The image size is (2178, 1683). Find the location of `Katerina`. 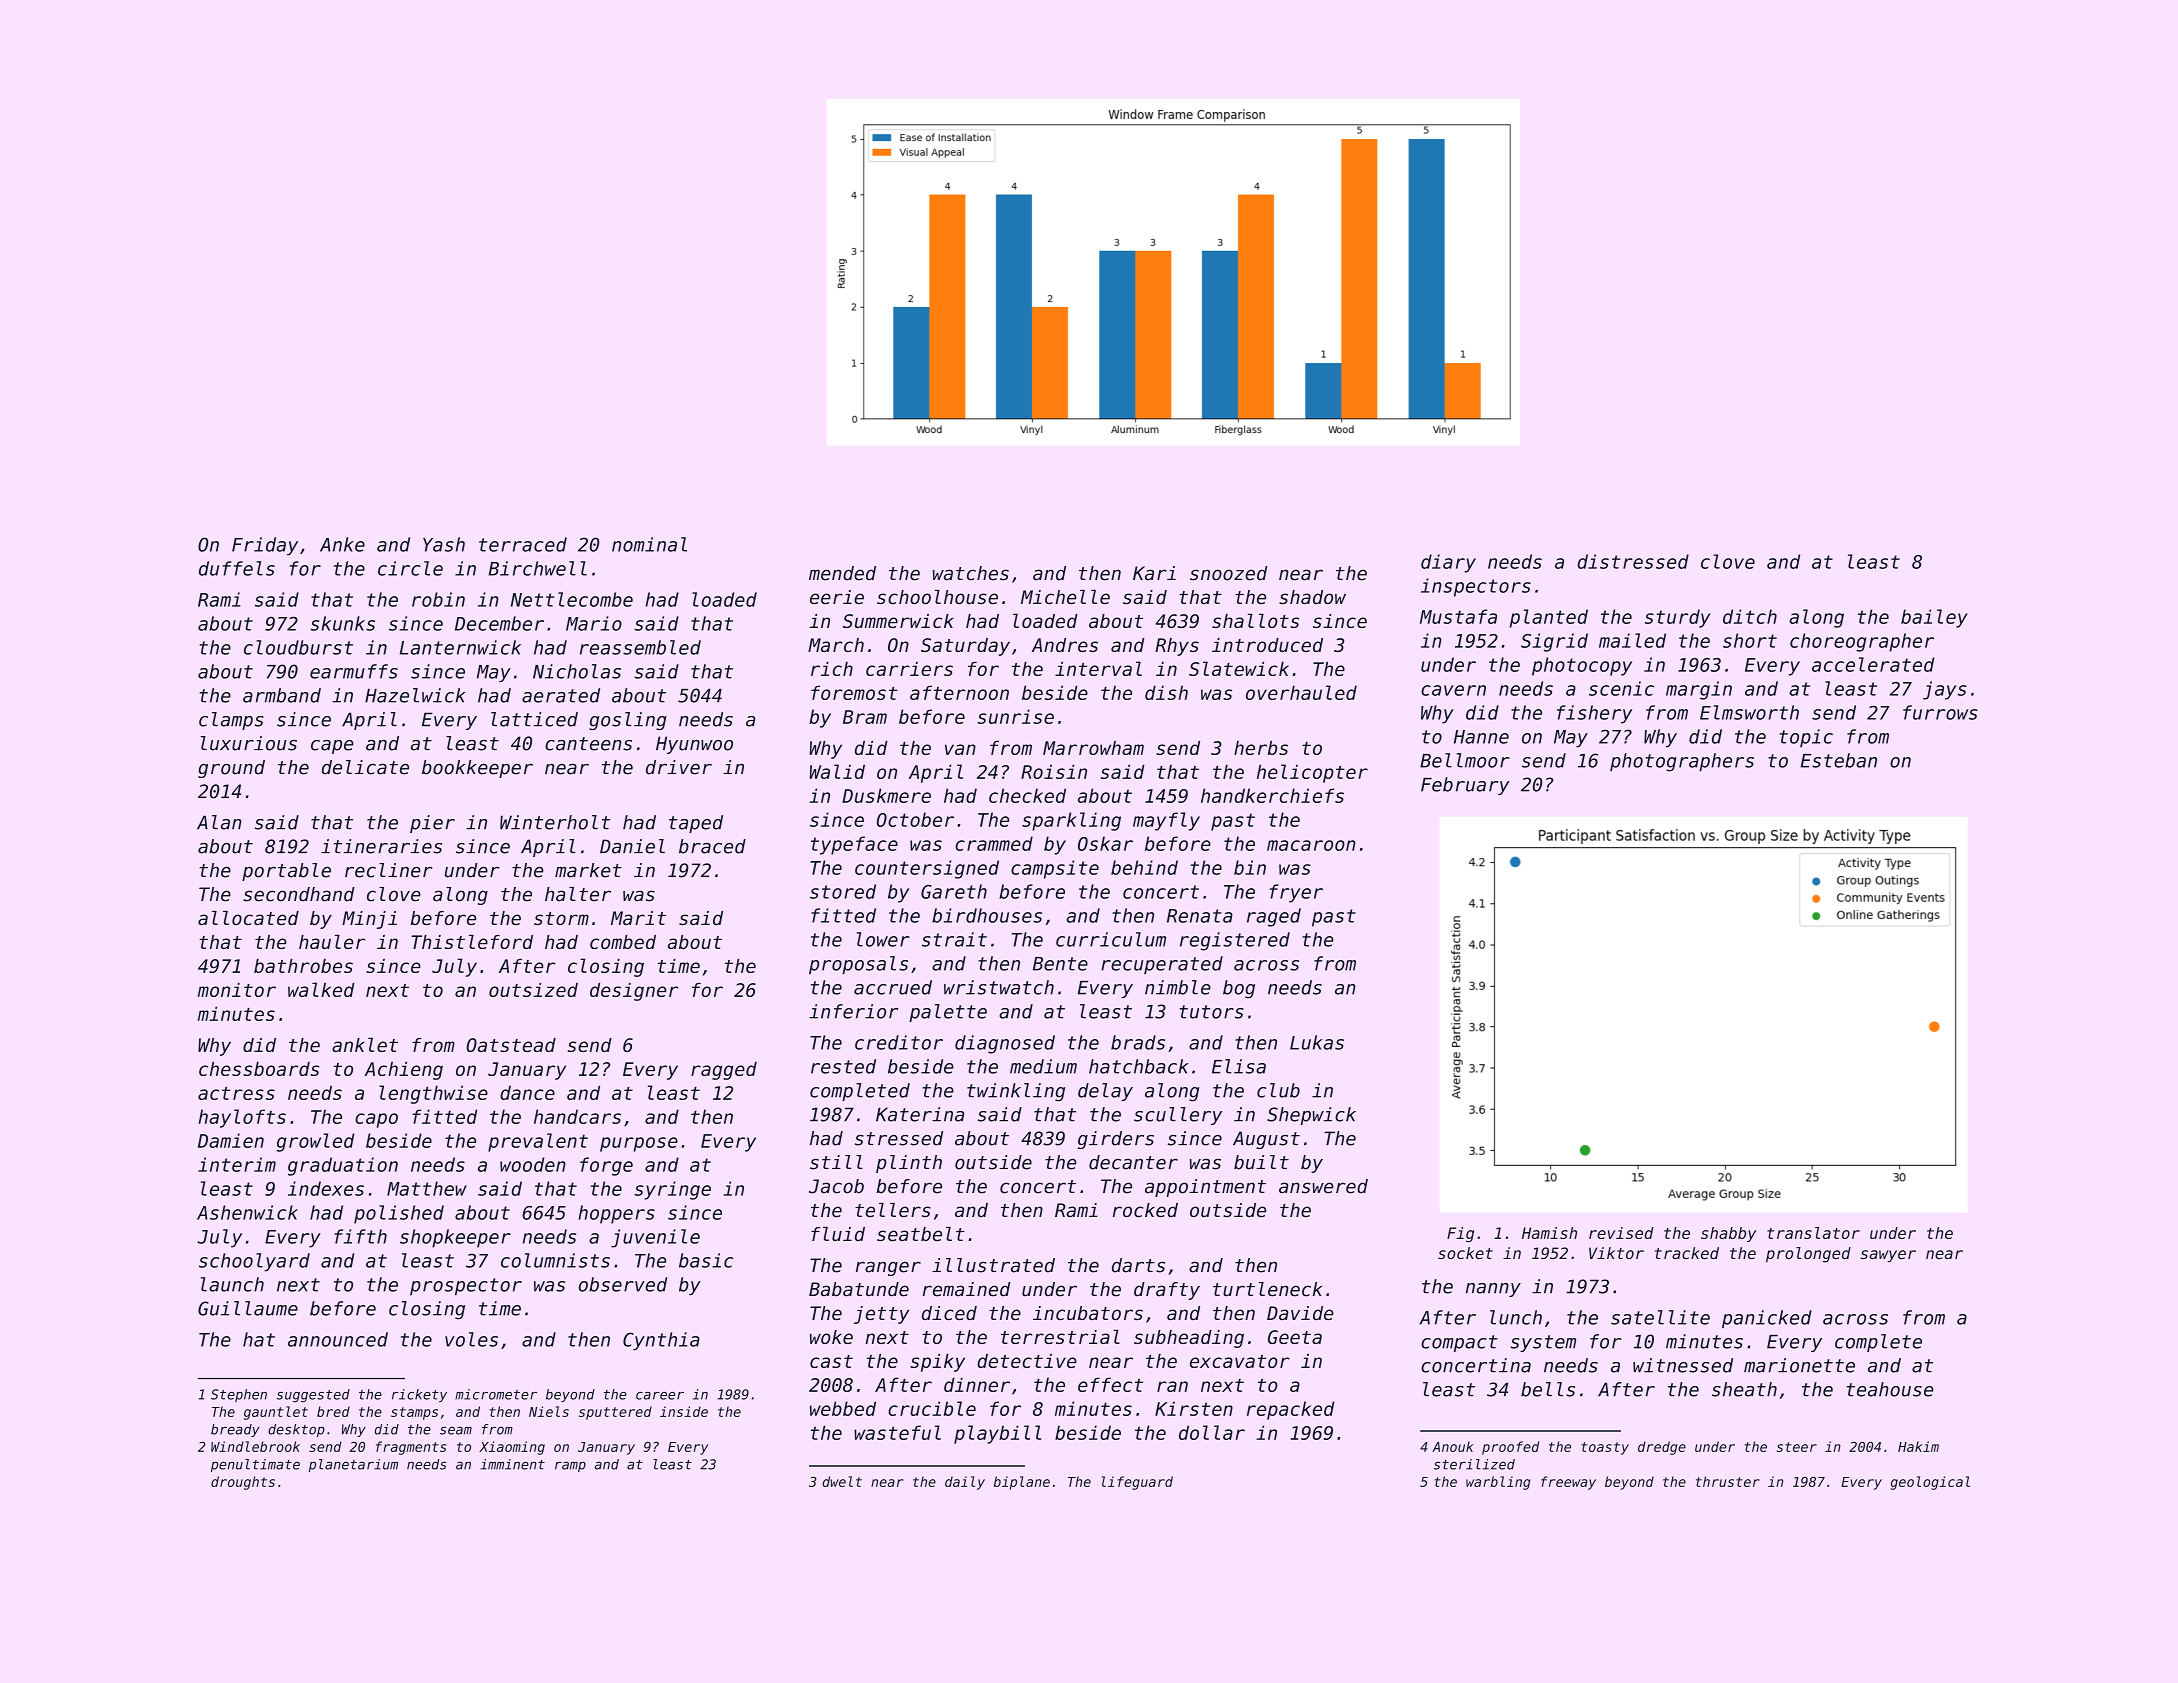

Katerina is located at coordinates (920, 1114).
